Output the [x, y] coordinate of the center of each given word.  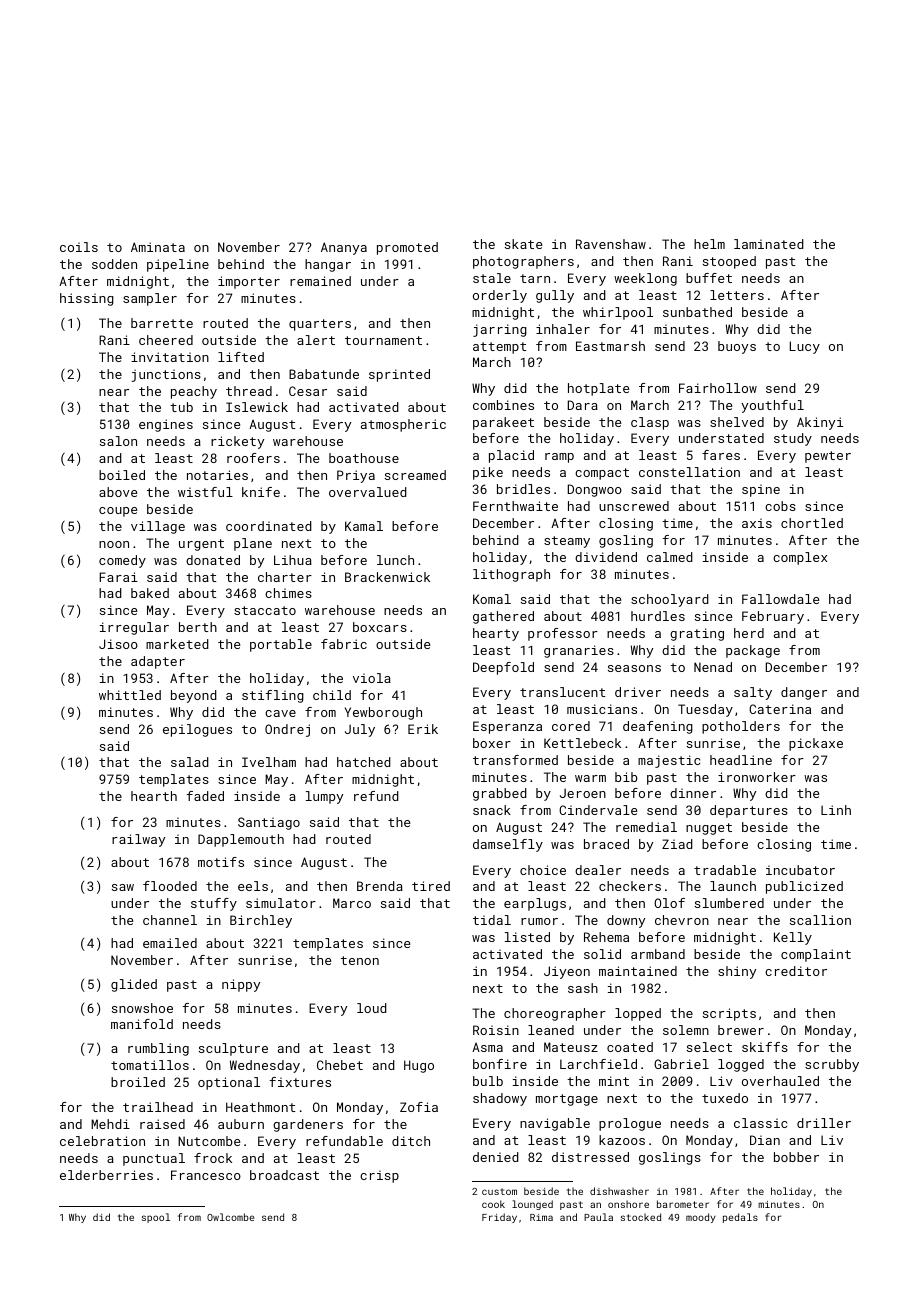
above [118, 492]
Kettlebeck [582, 743]
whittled [130, 695]
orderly [500, 296]
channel [170, 920]
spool [156, 1218]
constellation [689, 472]
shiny [737, 972]
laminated [769, 244]
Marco [352, 903]
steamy [567, 542]
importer [249, 282]
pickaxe [816, 744]
